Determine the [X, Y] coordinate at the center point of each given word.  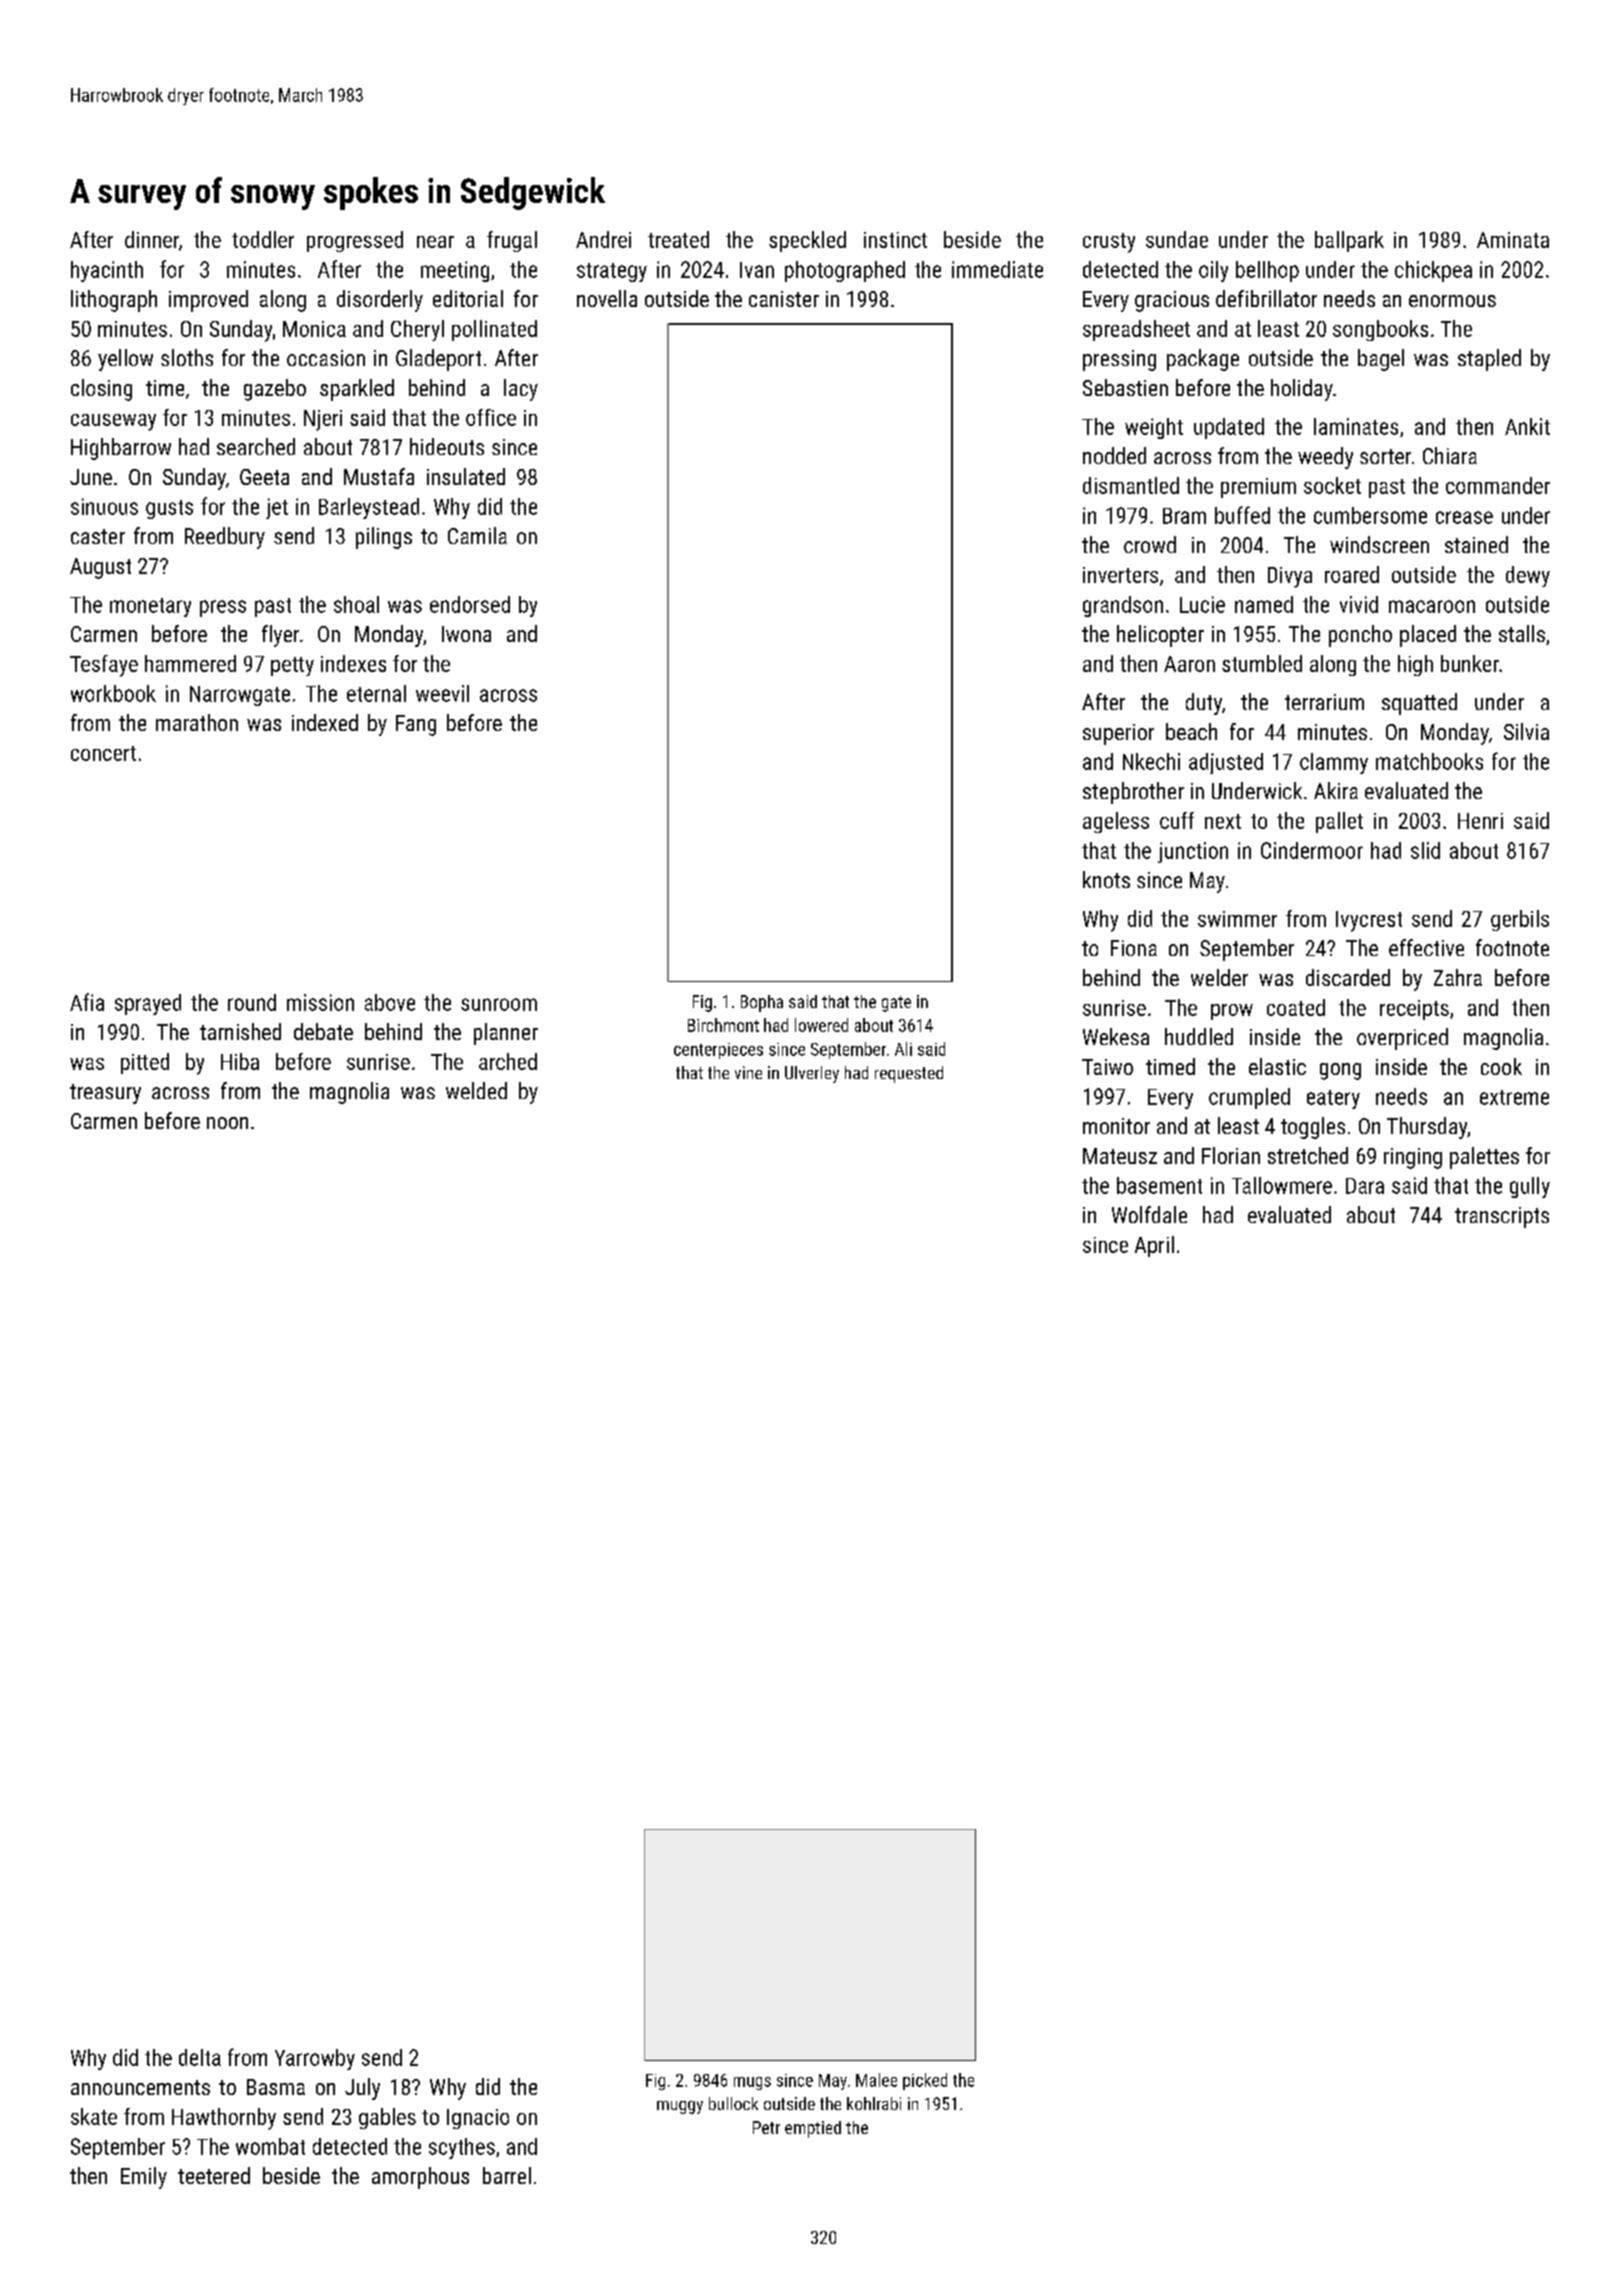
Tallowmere [1282, 1185]
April [1154, 1246]
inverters [1120, 575]
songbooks [1380, 330]
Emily [144, 2178]
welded [476, 1090]
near [435, 242]
